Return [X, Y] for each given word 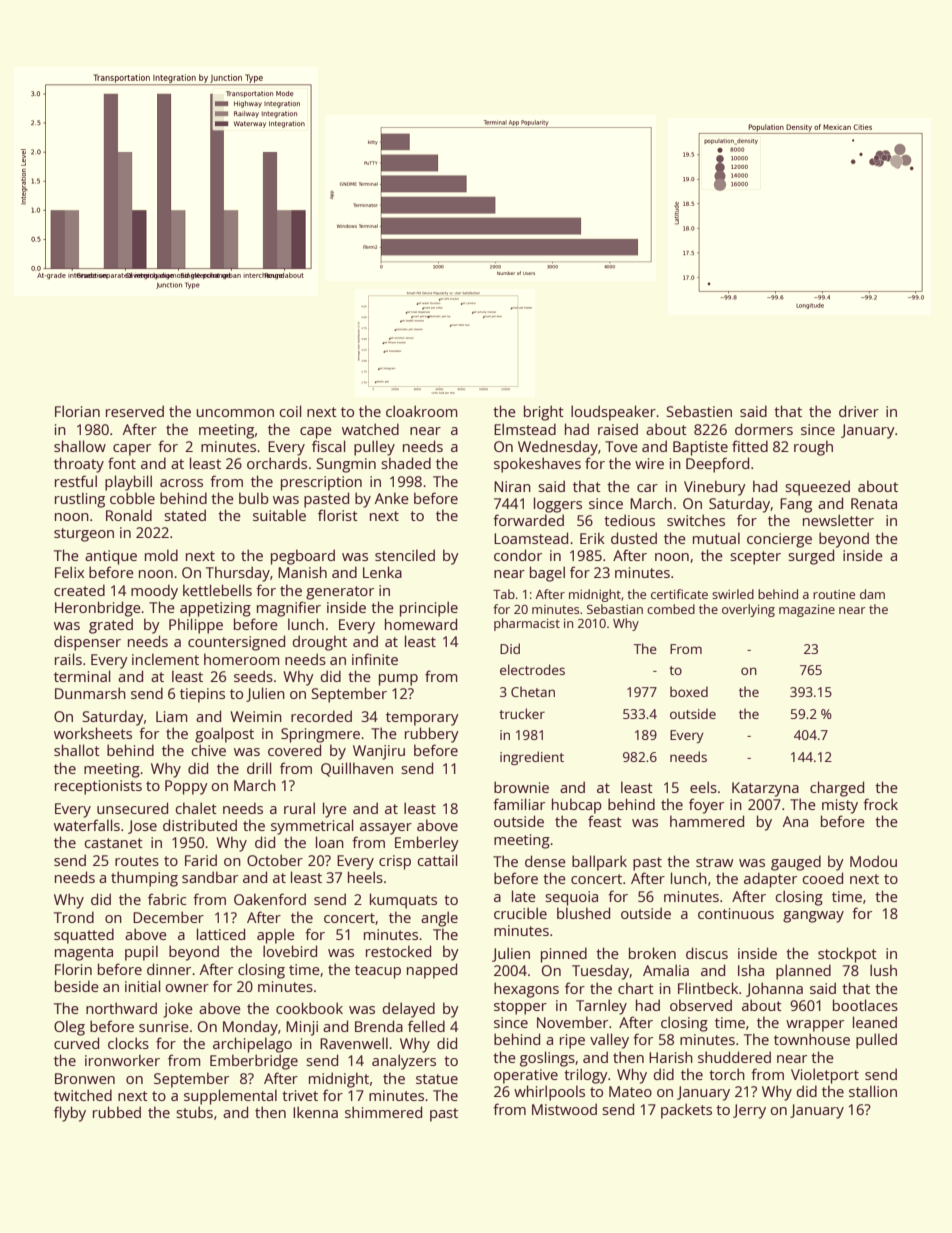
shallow [80, 446]
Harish [671, 1057]
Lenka [382, 572]
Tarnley [601, 1007]
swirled [733, 594]
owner [187, 988]
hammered [707, 821]
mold [161, 555]
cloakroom [421, 411]
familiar [519, 804]
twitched [83, 1095]
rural [299, 808]
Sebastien [699, 411]
